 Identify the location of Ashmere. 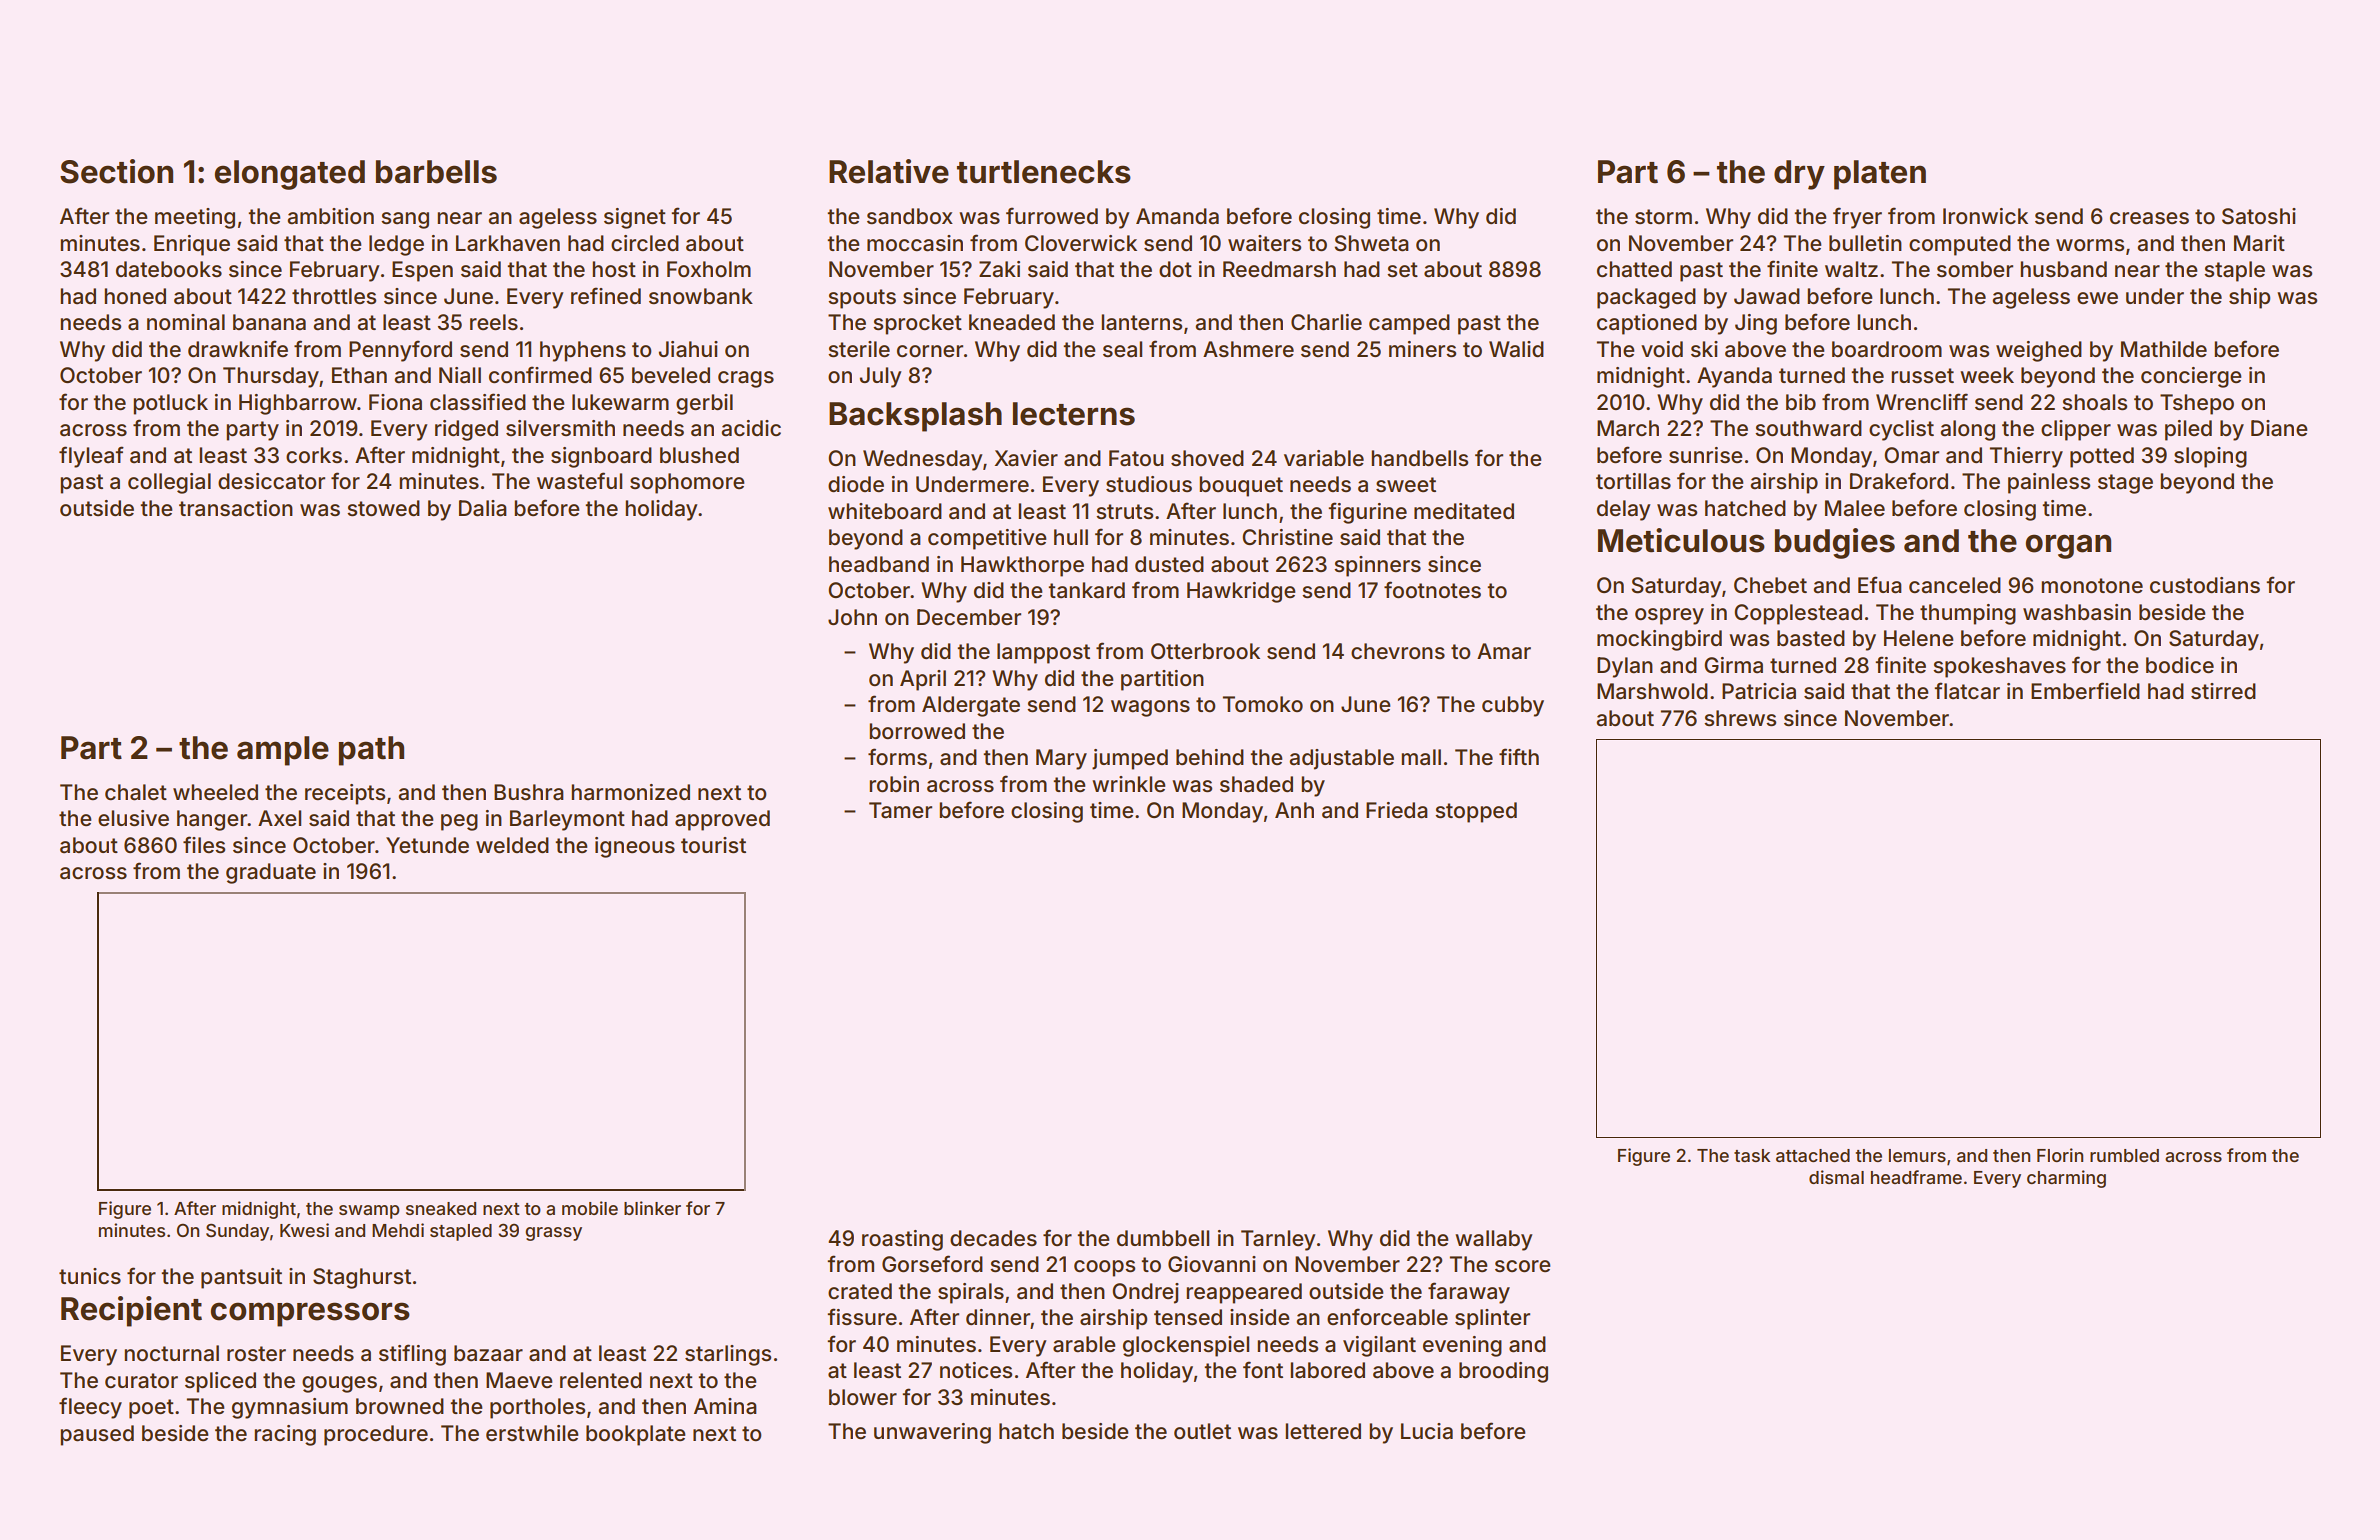
(1248, 349).
